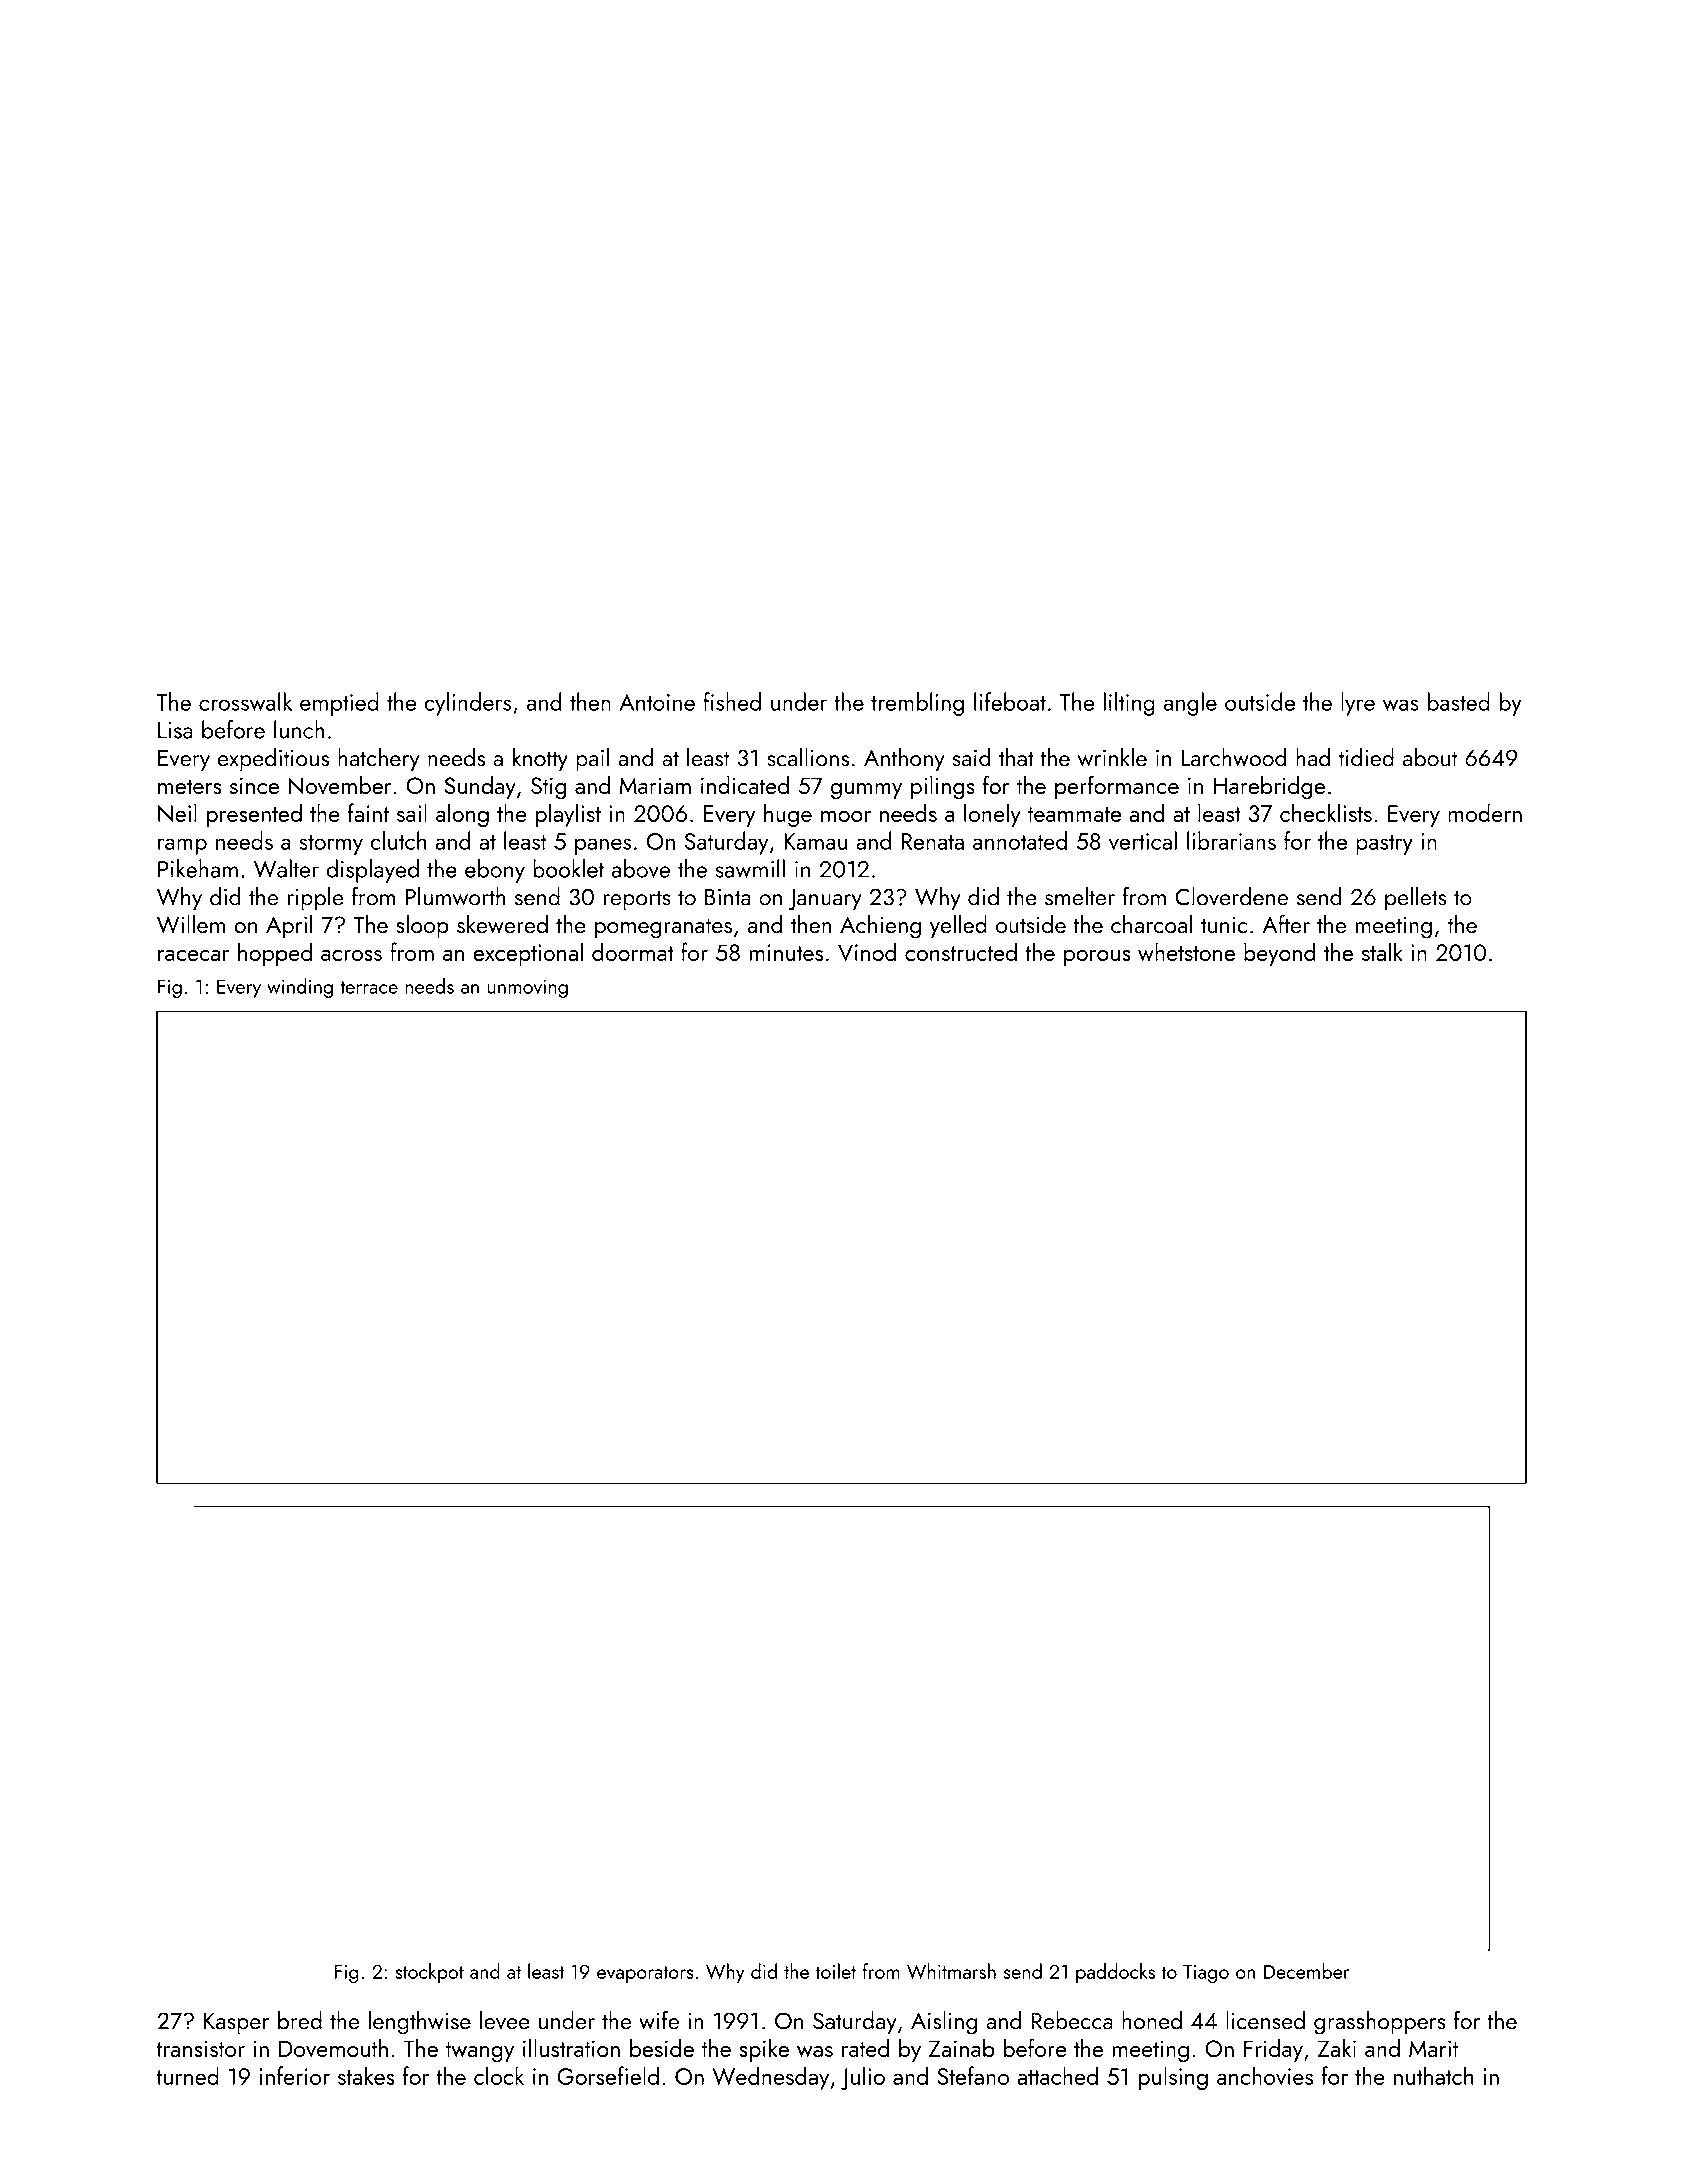 Image resolution: width=1683 pixels, height=2178 pixels. Describe the element at coordinates (732, 701) in the screenshot. I see `fished` at that location.
